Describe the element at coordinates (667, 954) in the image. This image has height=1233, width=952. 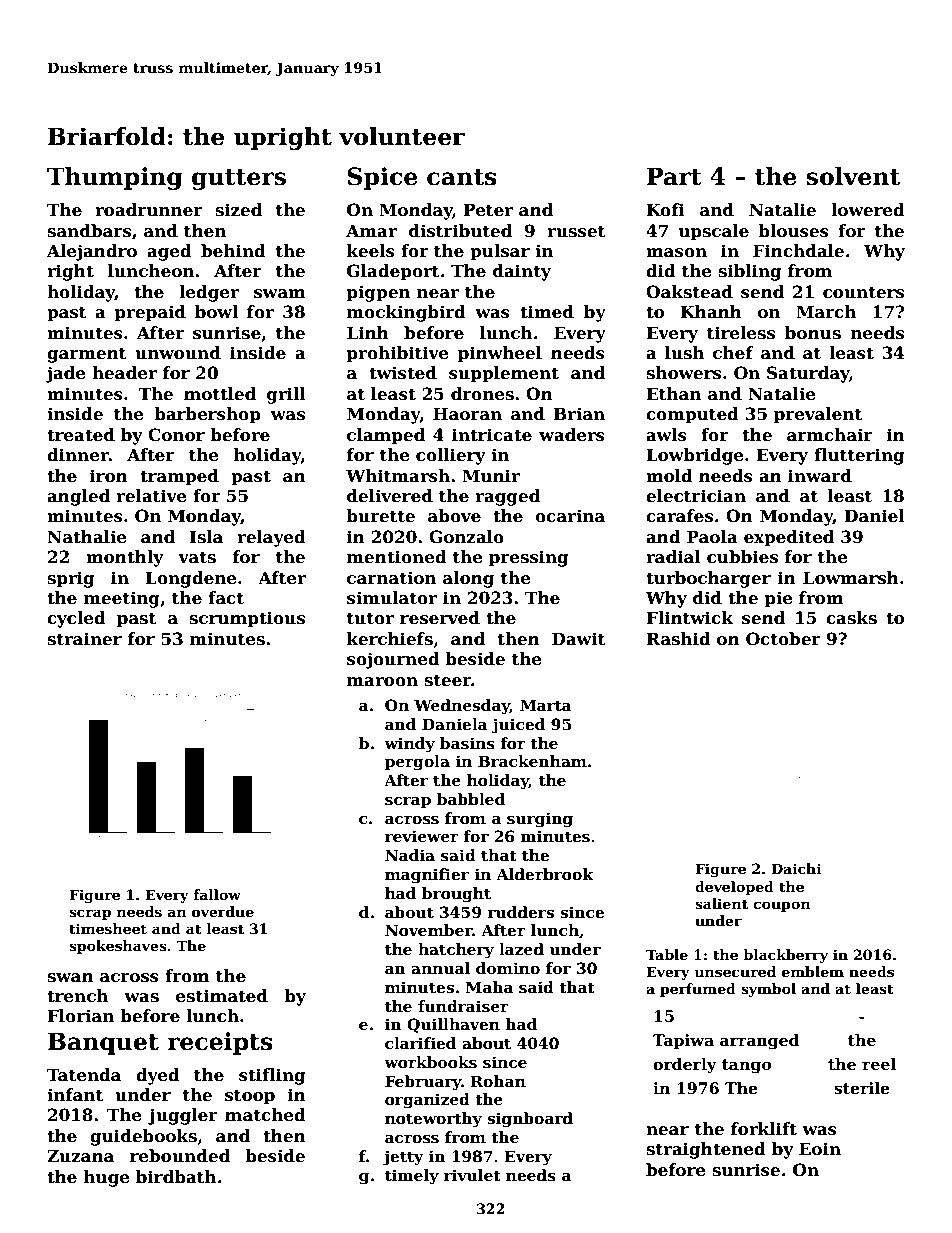
I see `Table` at that location.
